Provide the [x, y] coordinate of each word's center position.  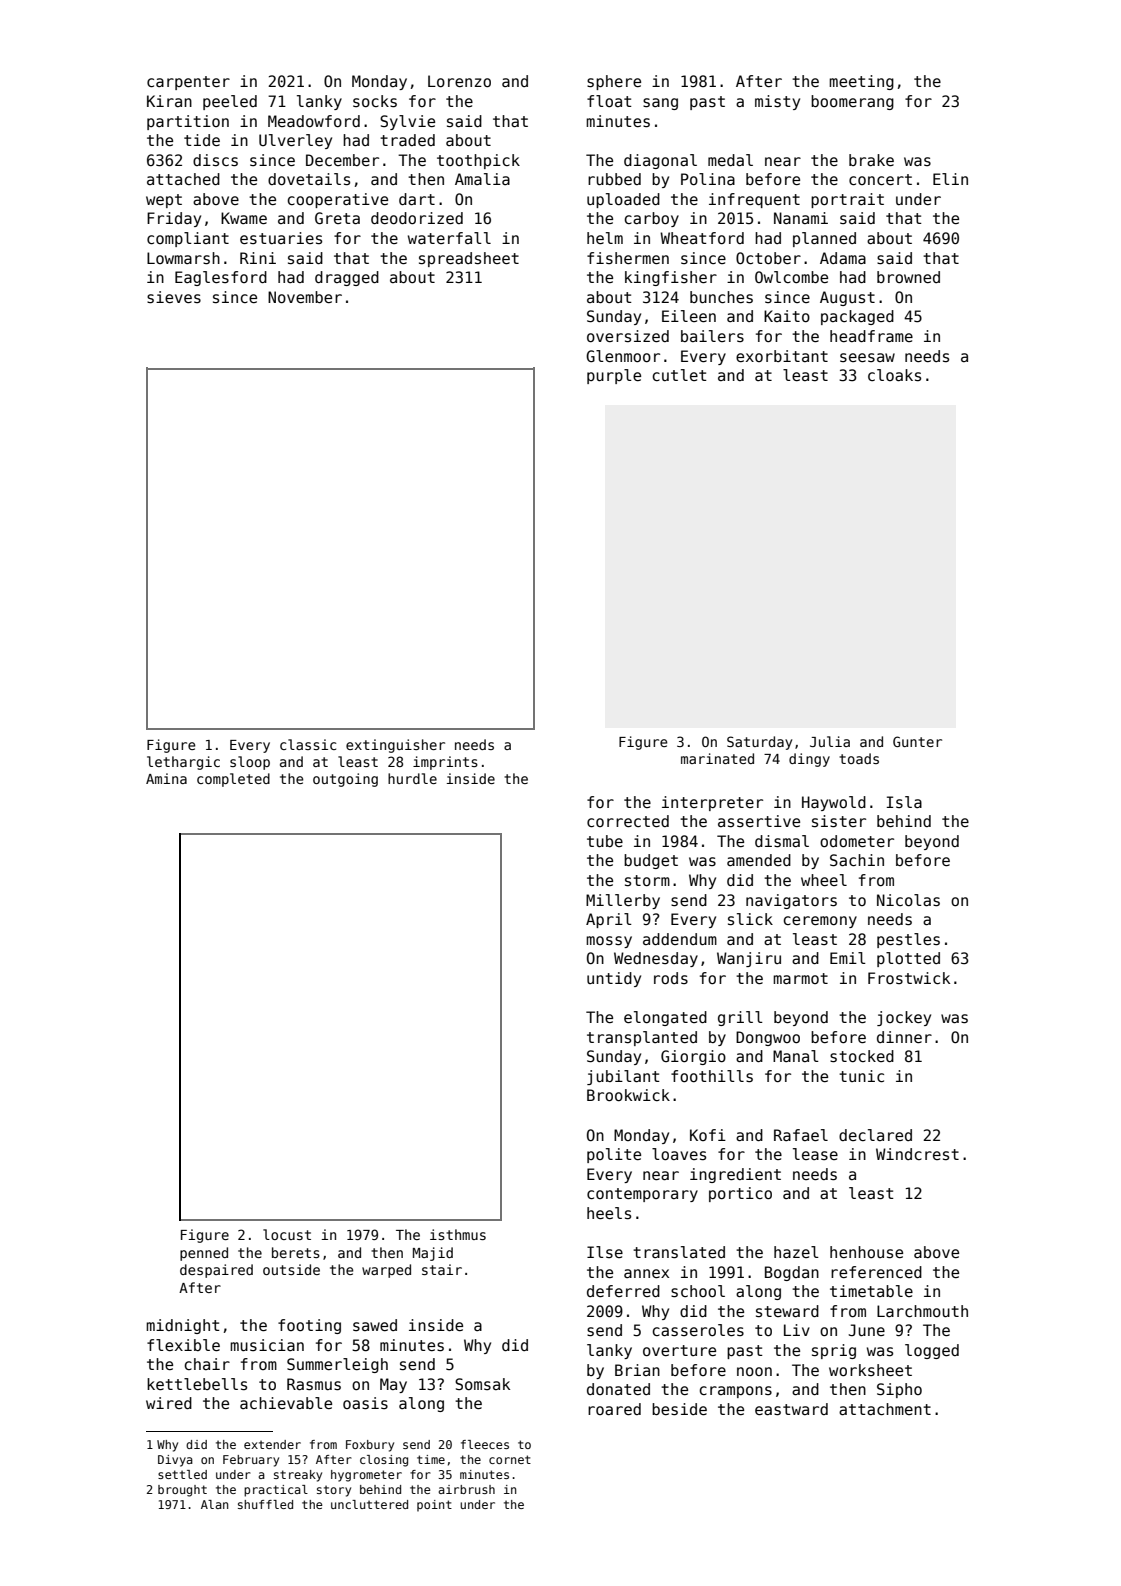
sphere [614, 82]
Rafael [801, 1135]
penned [204, 1254]
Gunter [917, 741]
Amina [166, 778]
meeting [861, 82]
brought [182, 1491]
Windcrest [917, 1154]
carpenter [188, 83]
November [305, 297]
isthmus [458, 1234]
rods [671, 978]
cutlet [679, 375]
